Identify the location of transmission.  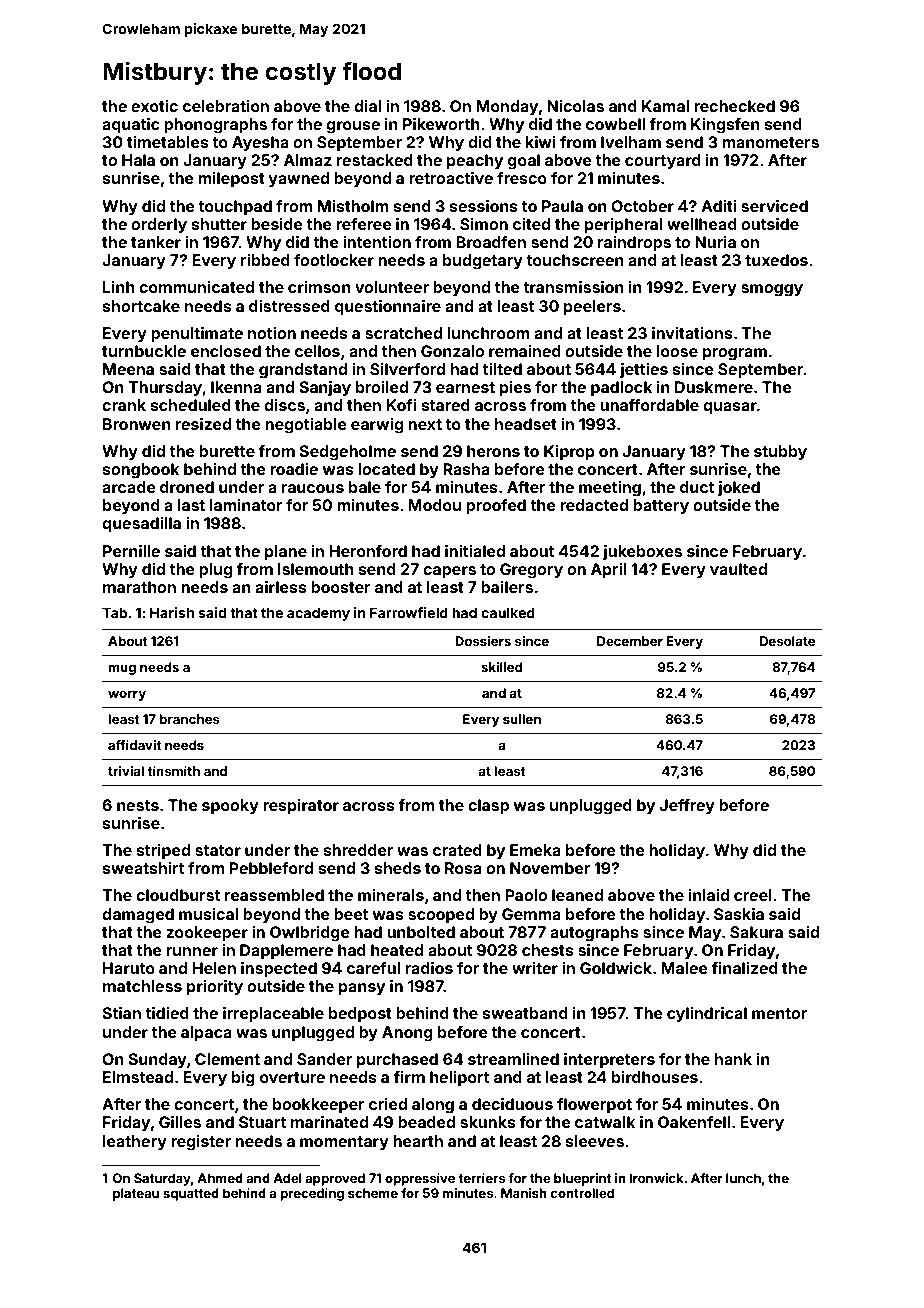
(573, 287).
